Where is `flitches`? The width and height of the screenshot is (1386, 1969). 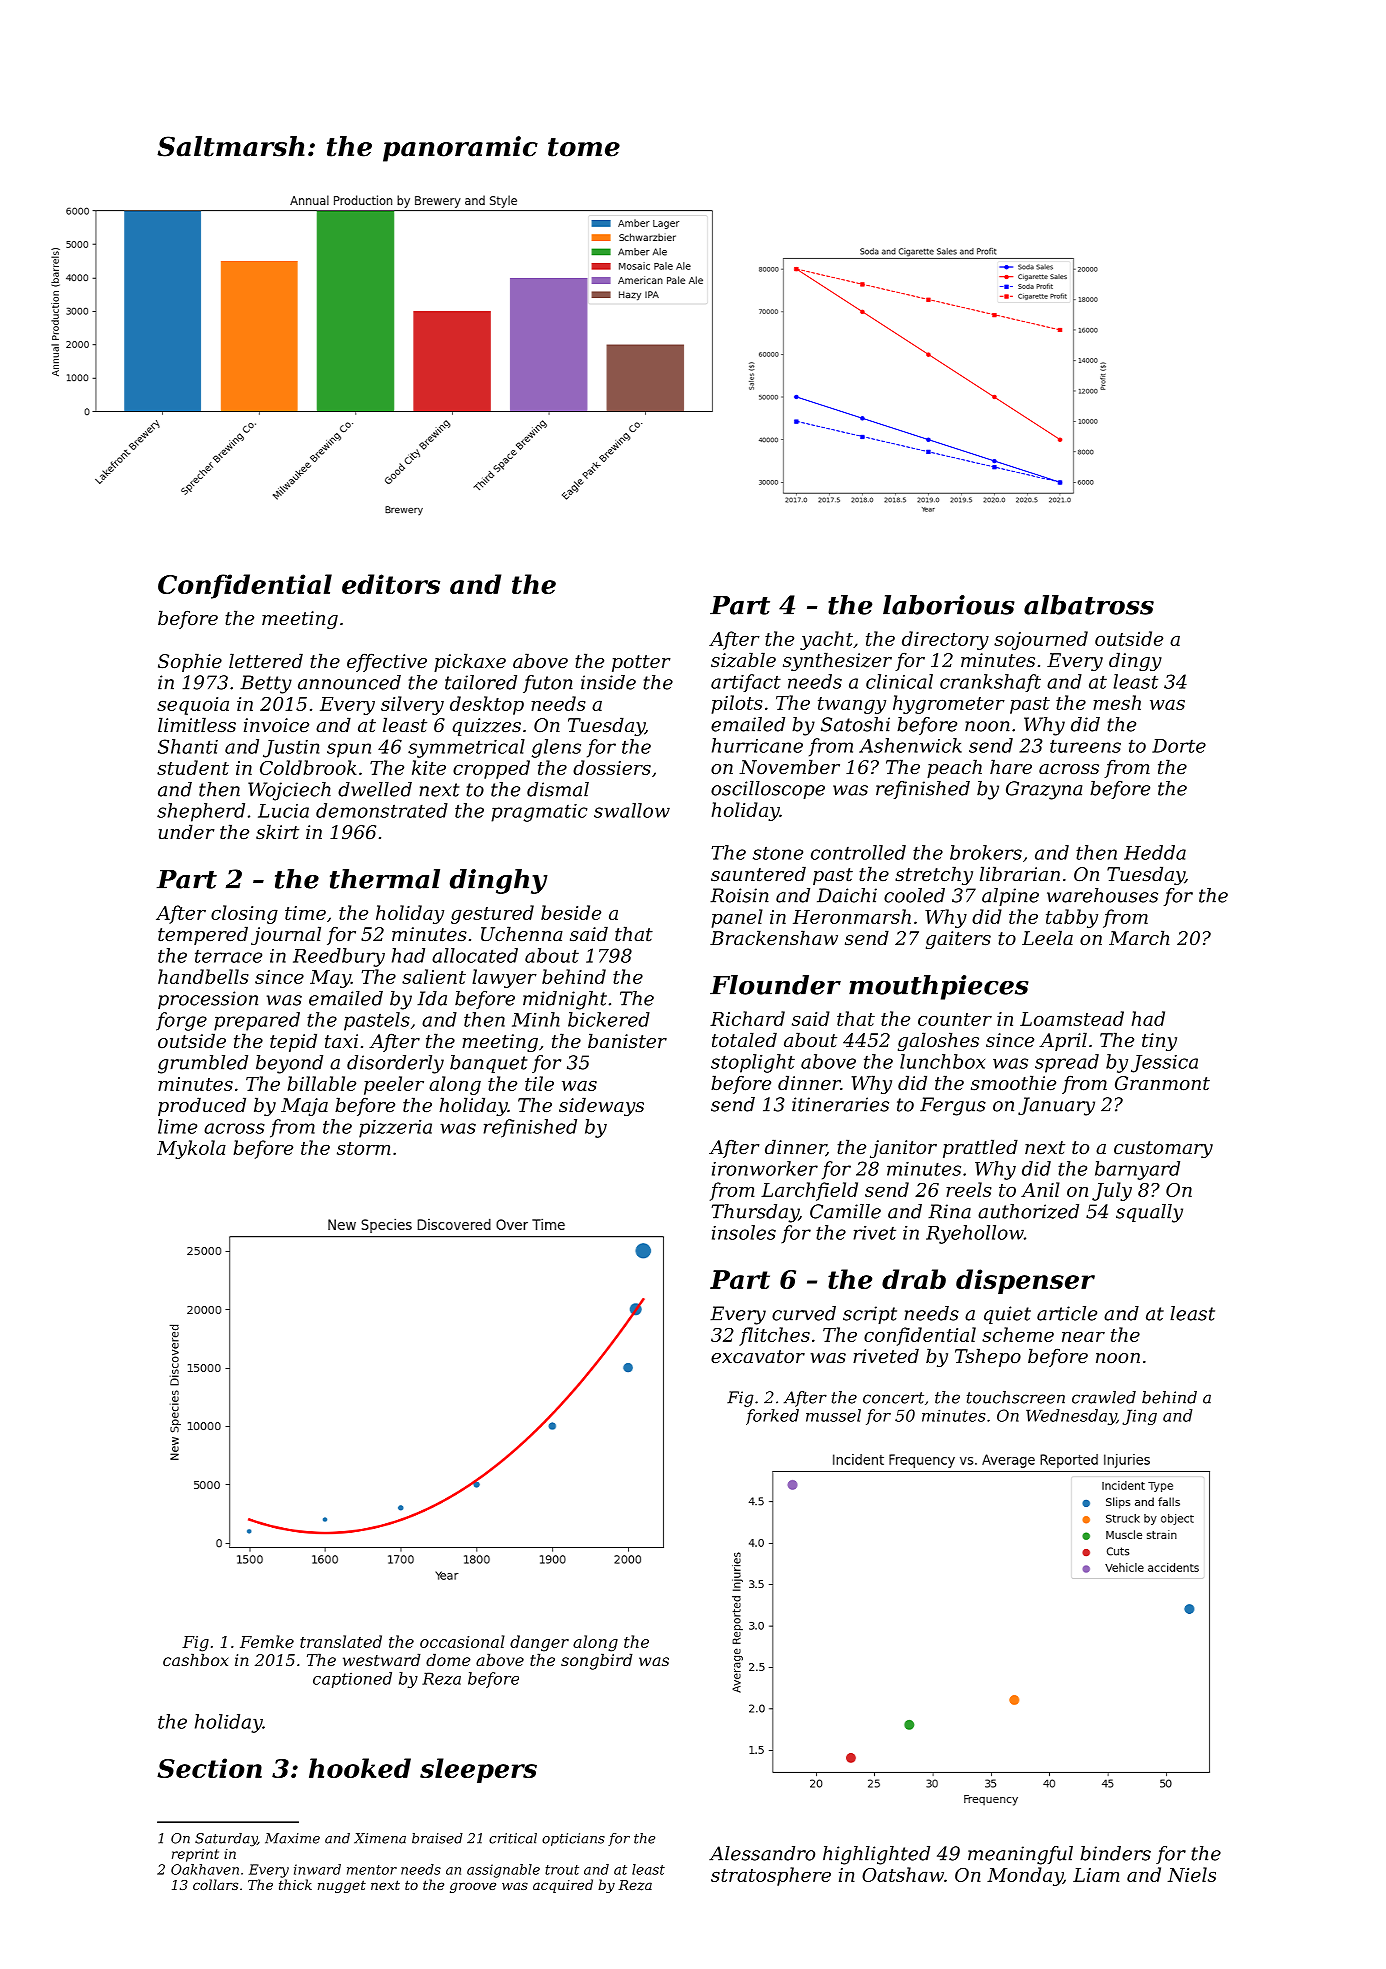 flitches is located at coordinates (774, 1336).
